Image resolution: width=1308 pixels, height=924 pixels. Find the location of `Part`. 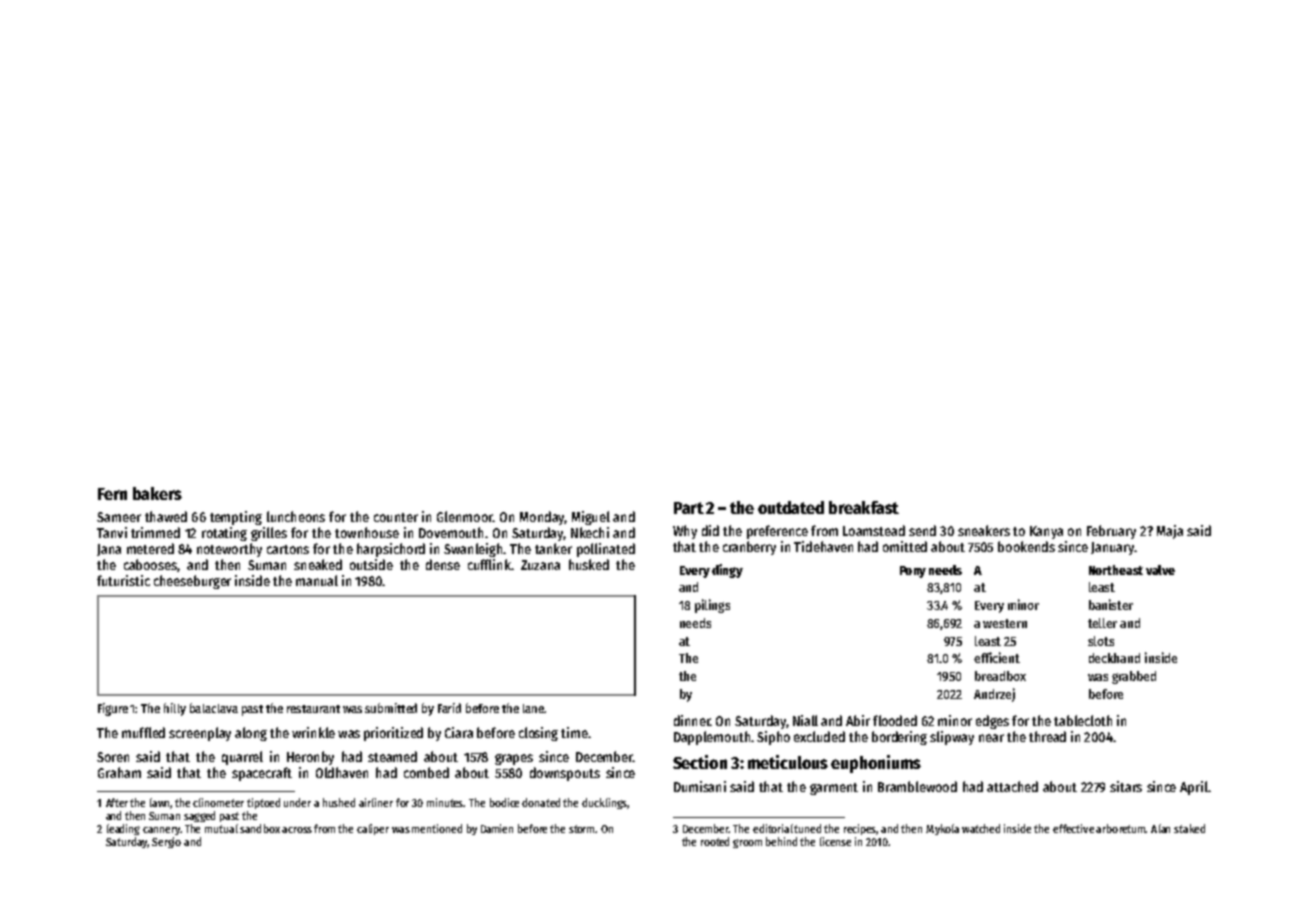

Part is located at coordinates (689, 508).
